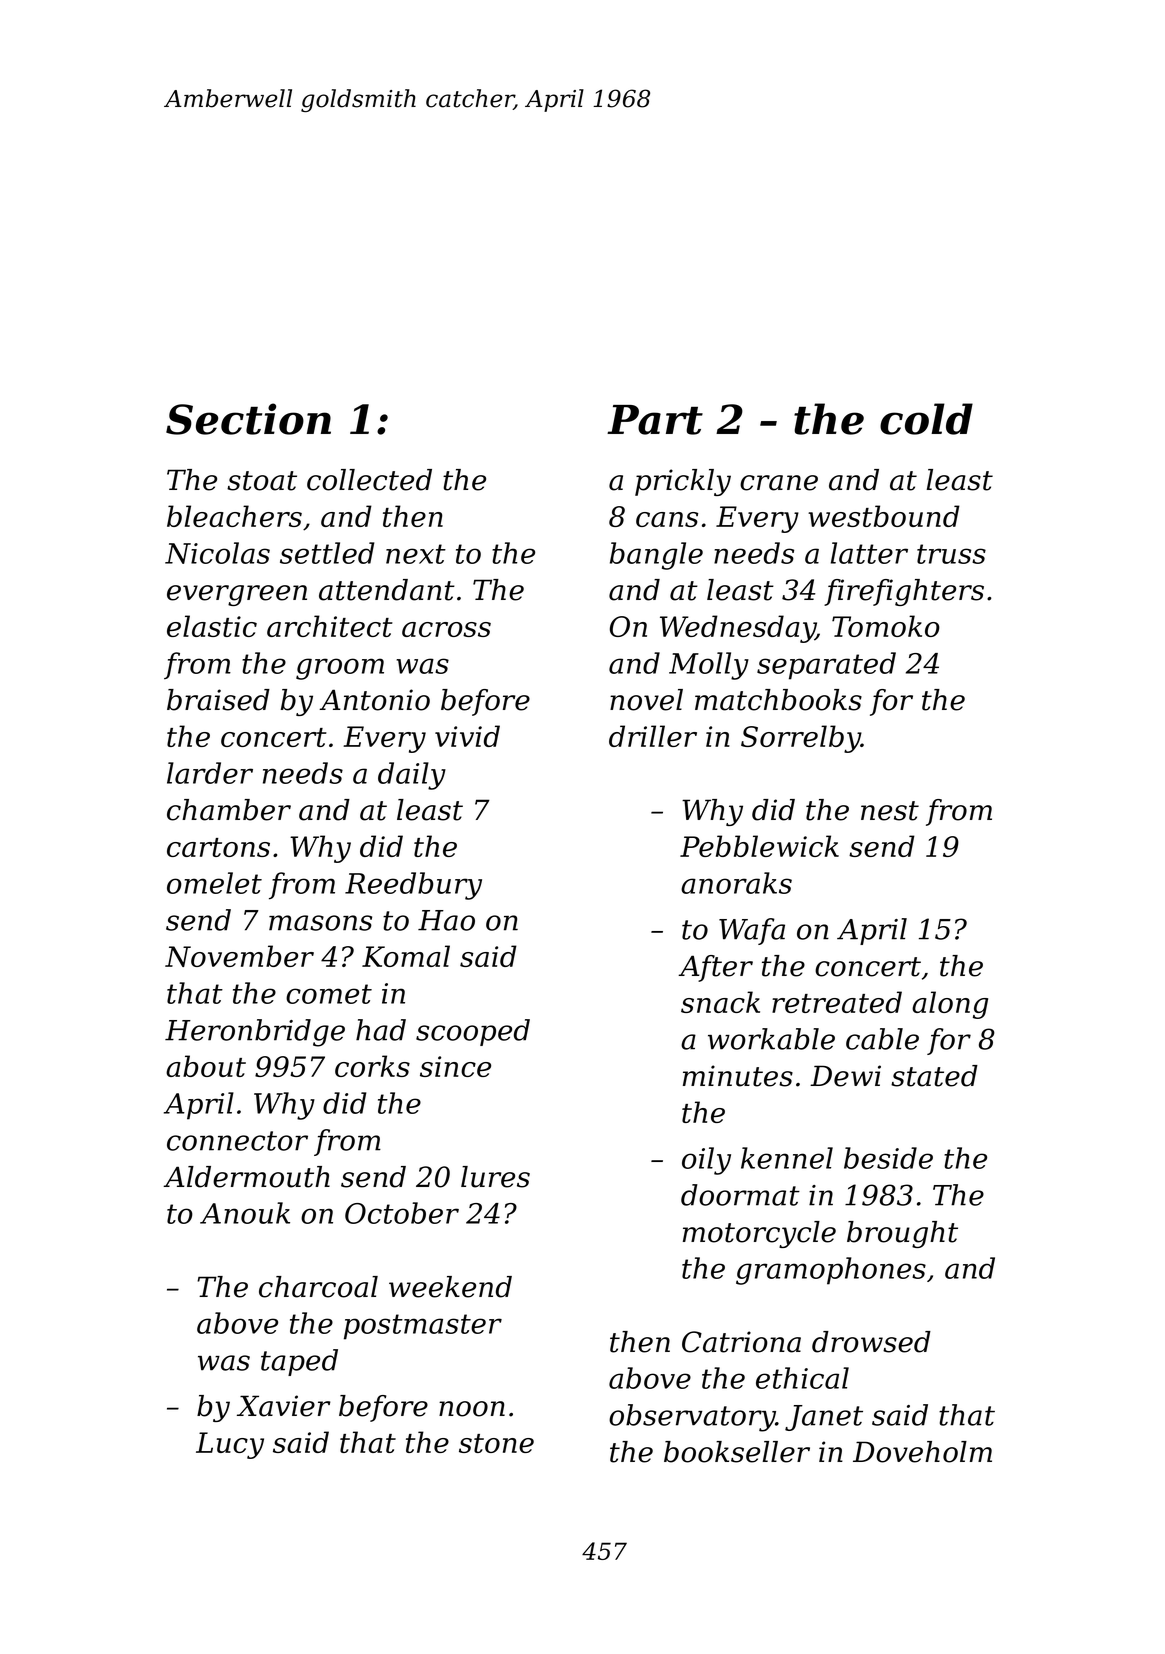 The height and width of the page is (1654, 1165). What do you see at coordinates (826, 666) in the page?
I see `separated` at bounding box center [826, 666].
